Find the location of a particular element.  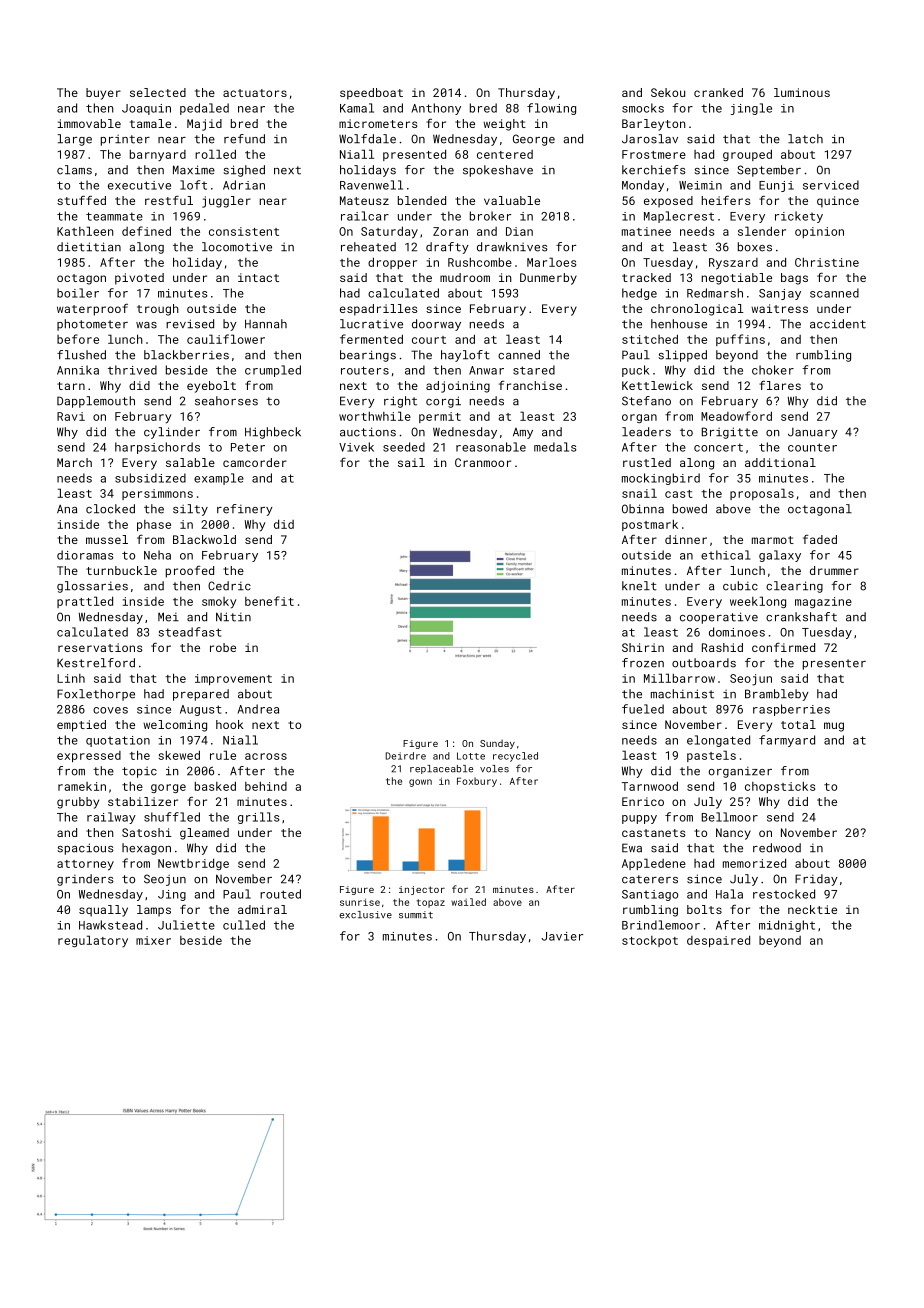

thrived is located at coordinates (132, 370).
